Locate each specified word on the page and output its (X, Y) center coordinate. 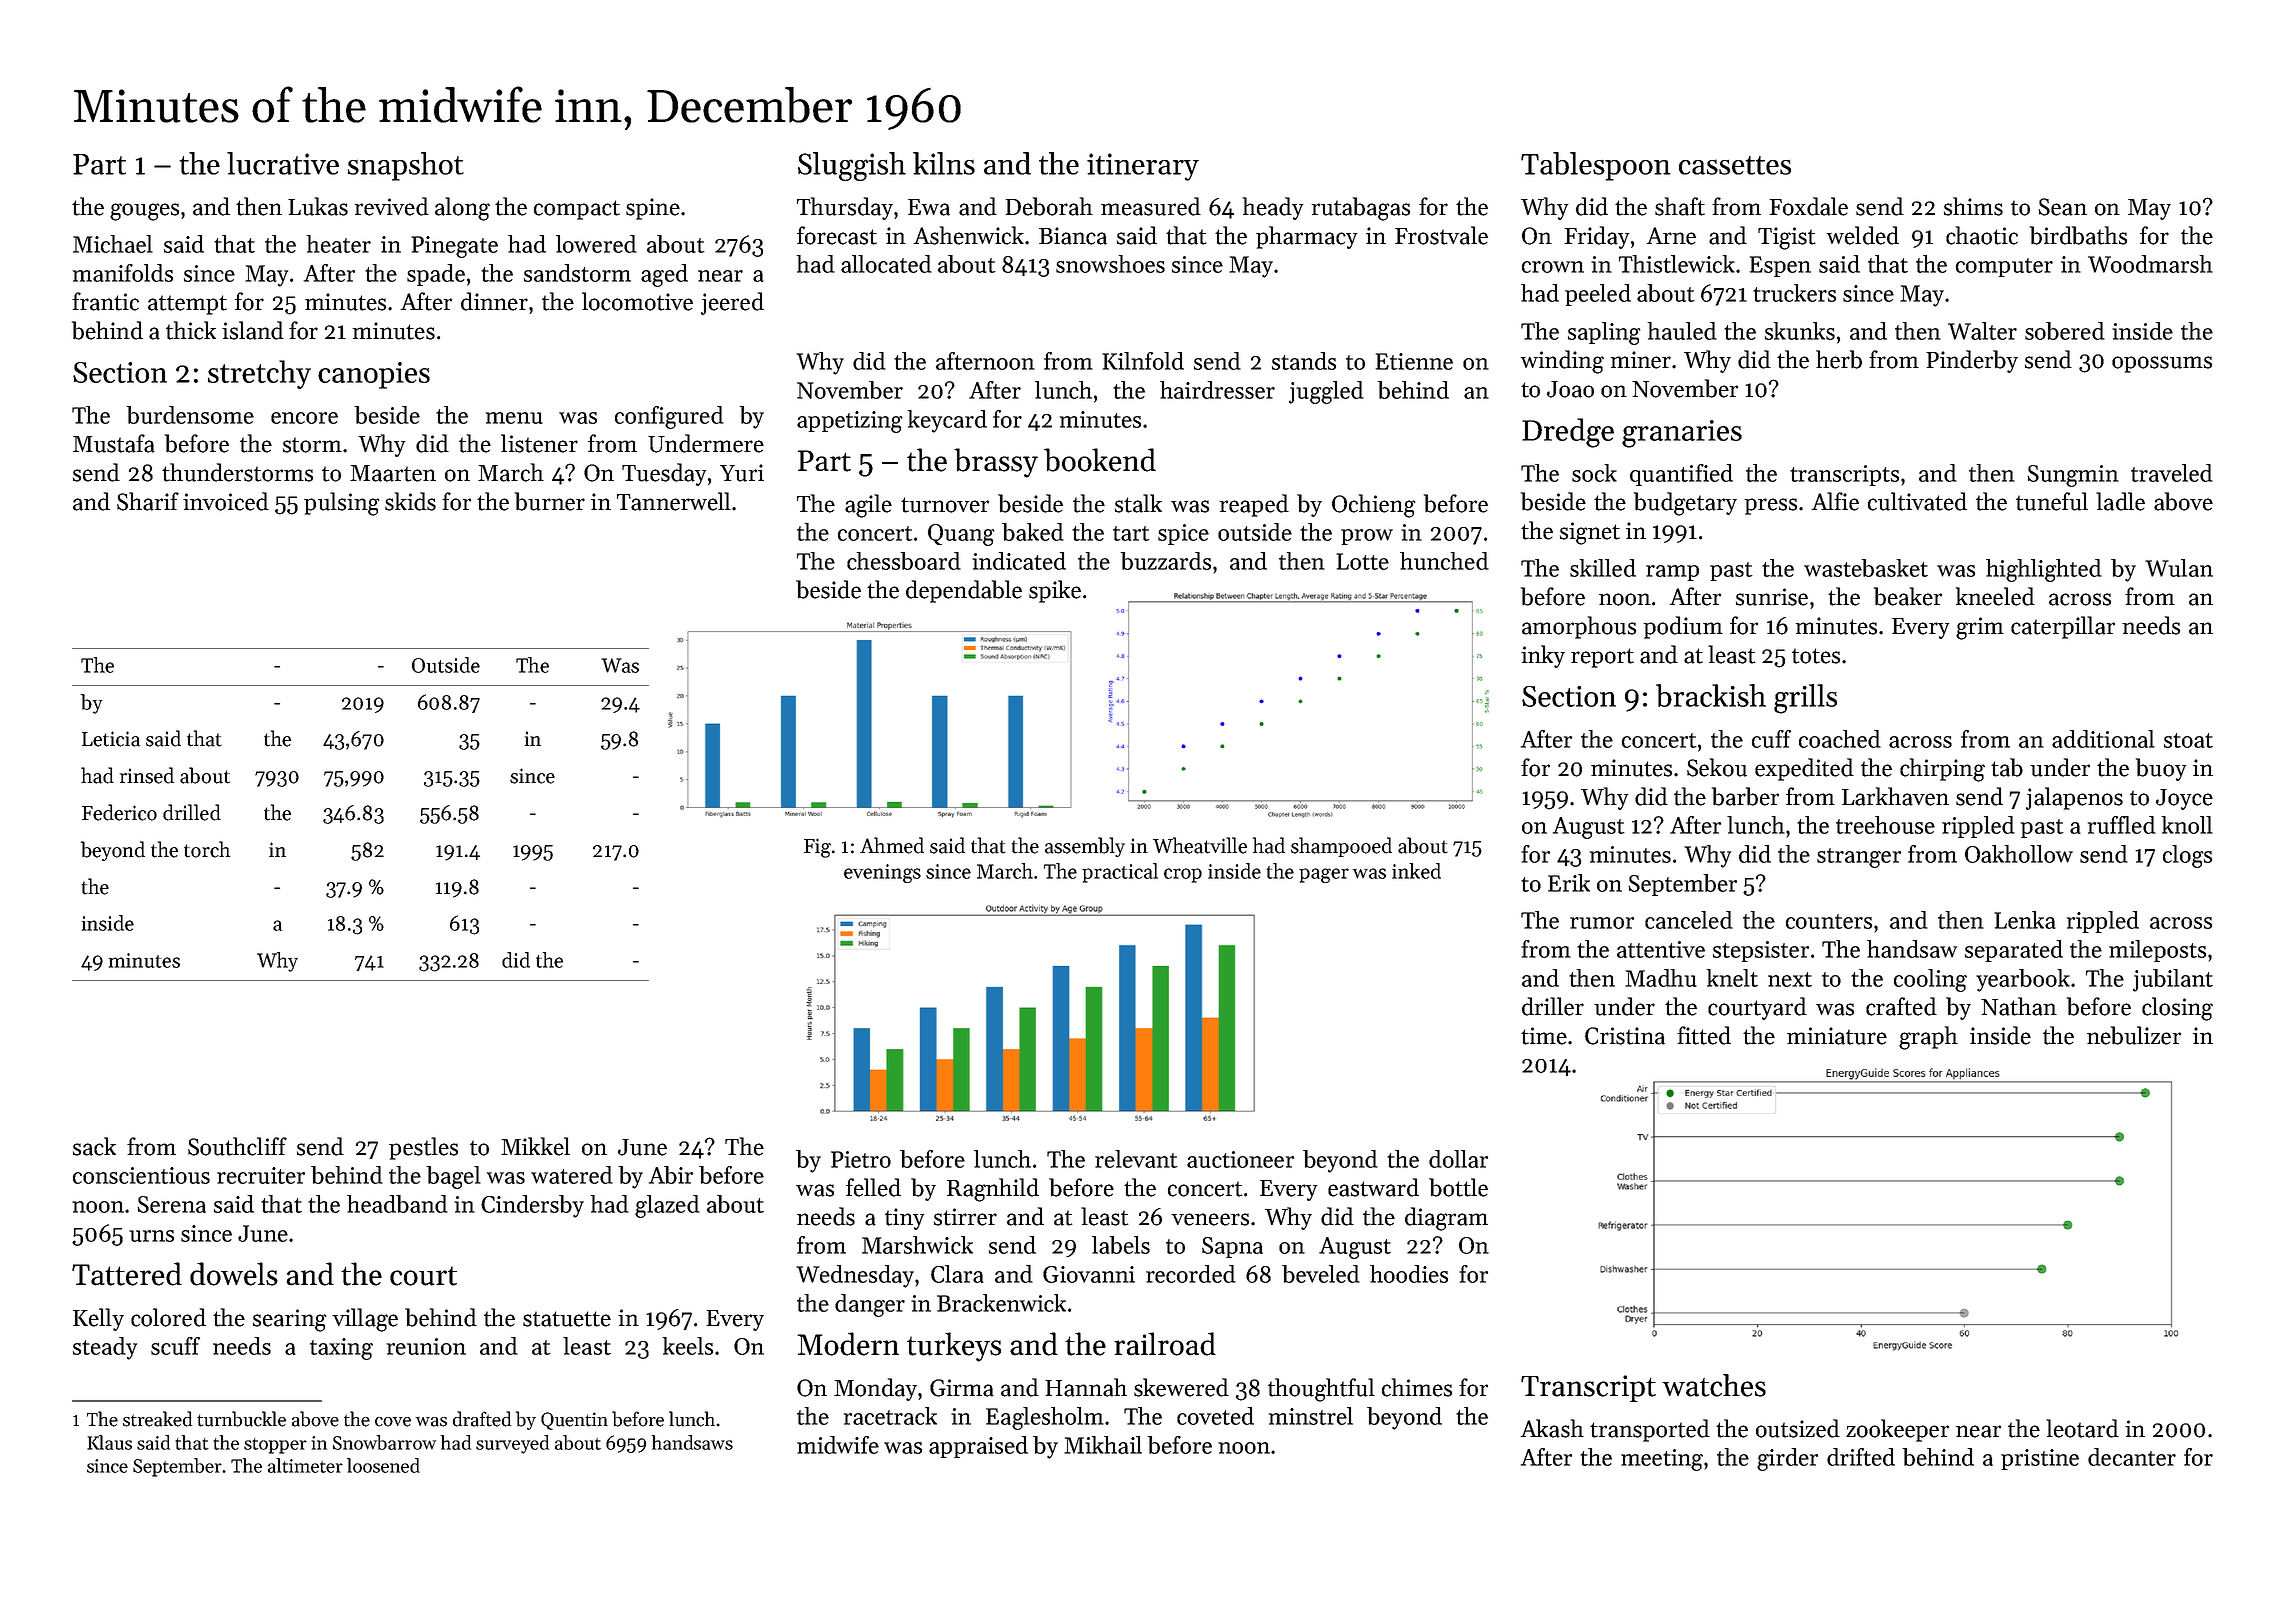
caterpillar (2063, 627)
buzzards (1165, 561)
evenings (882, 873)
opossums (2162, 364)
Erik (1569, 883)
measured (1151, 206)
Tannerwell (674, 501)
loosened (383, 1465)
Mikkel (535, 1146)
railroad (1165, 1344)
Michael (113, 244)
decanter (2132, 1457)
